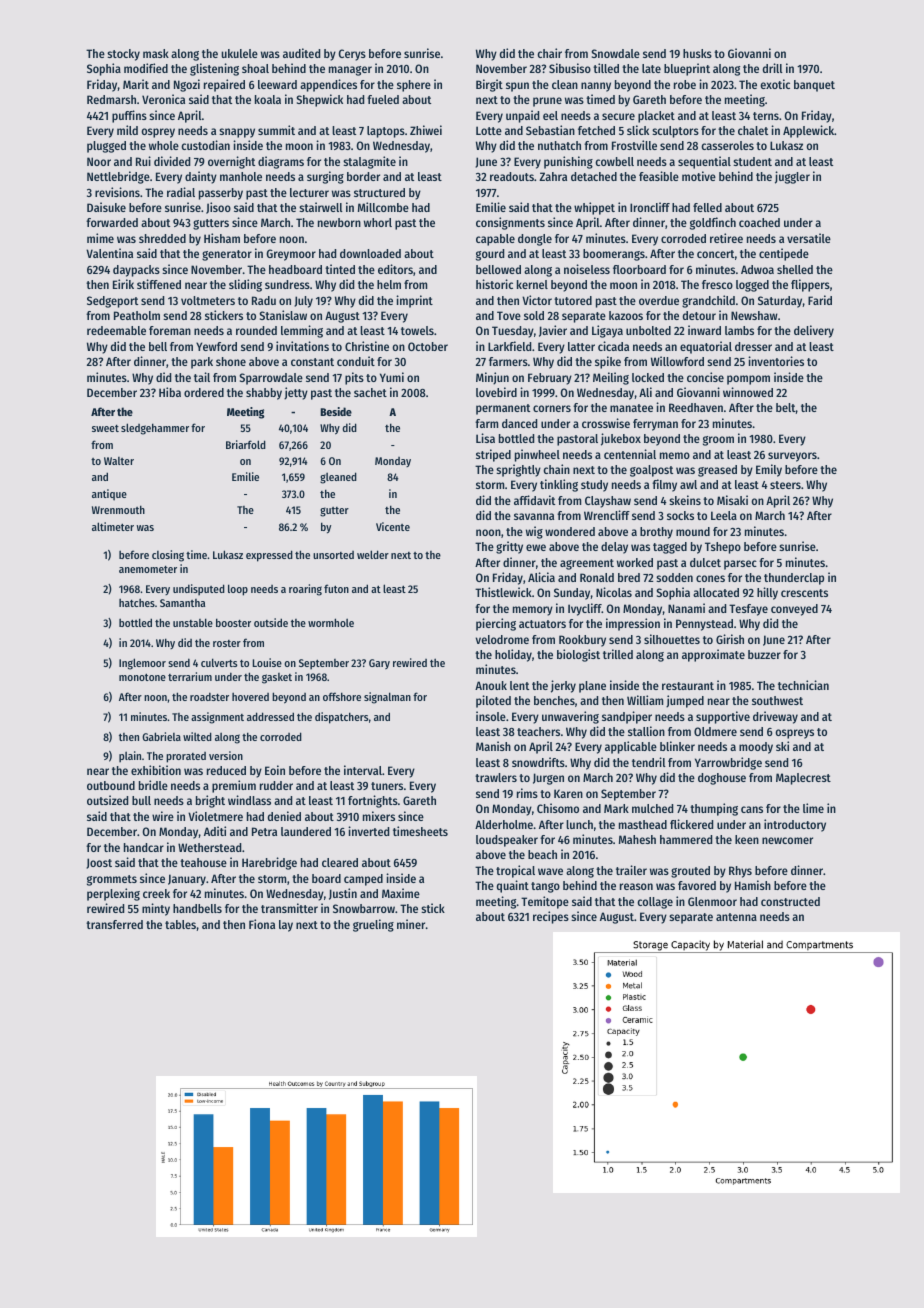 The width and height of the screenshot is (924, 1308). What do you see at coordinates (373, 925) in the screenshot?
I see `grueling` at bounding box center [373, 925].
